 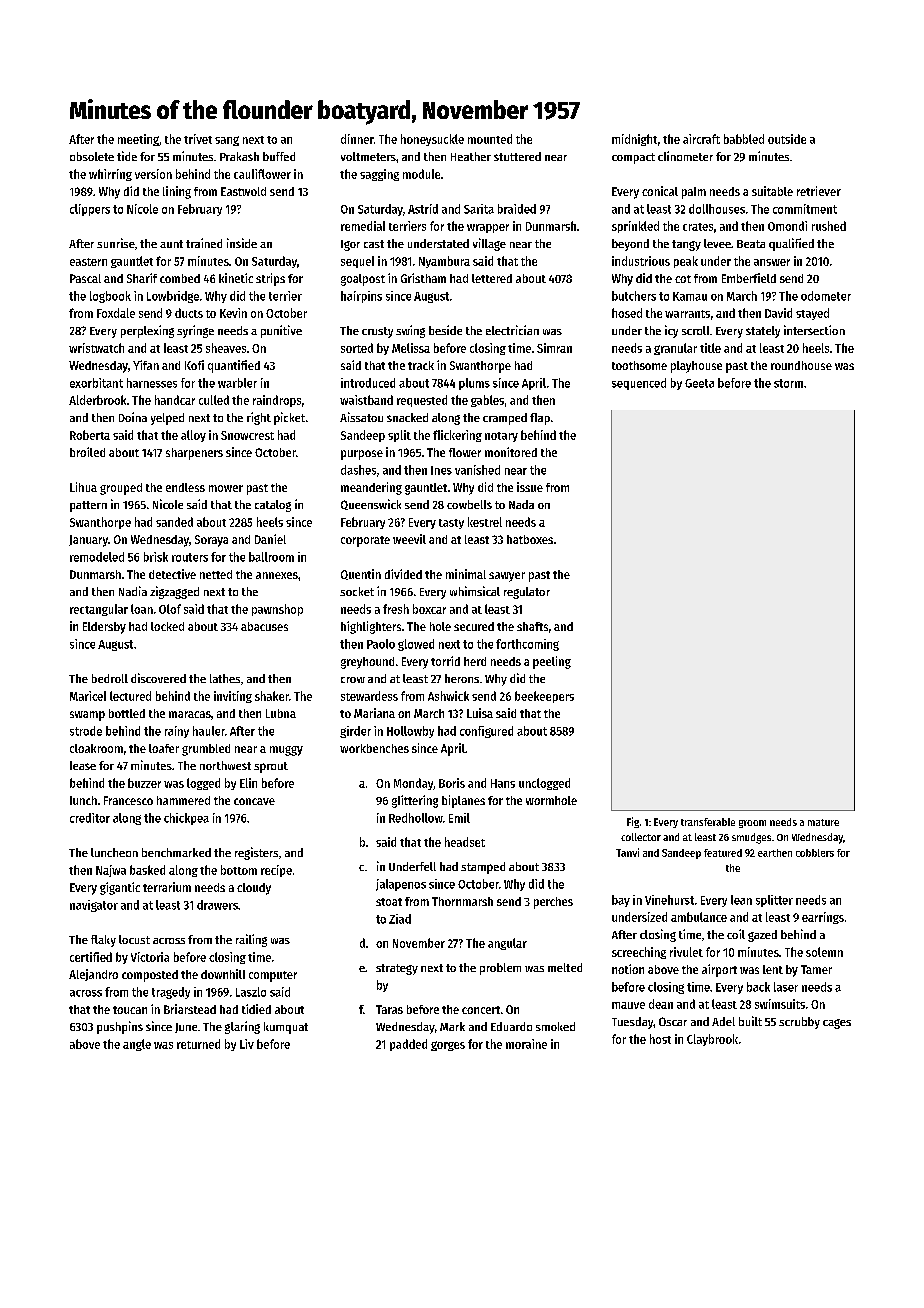 What do you see at coordinates (526, 1044) in the screenshot?
I see `moraine` at bounding box center [526, 1044].
